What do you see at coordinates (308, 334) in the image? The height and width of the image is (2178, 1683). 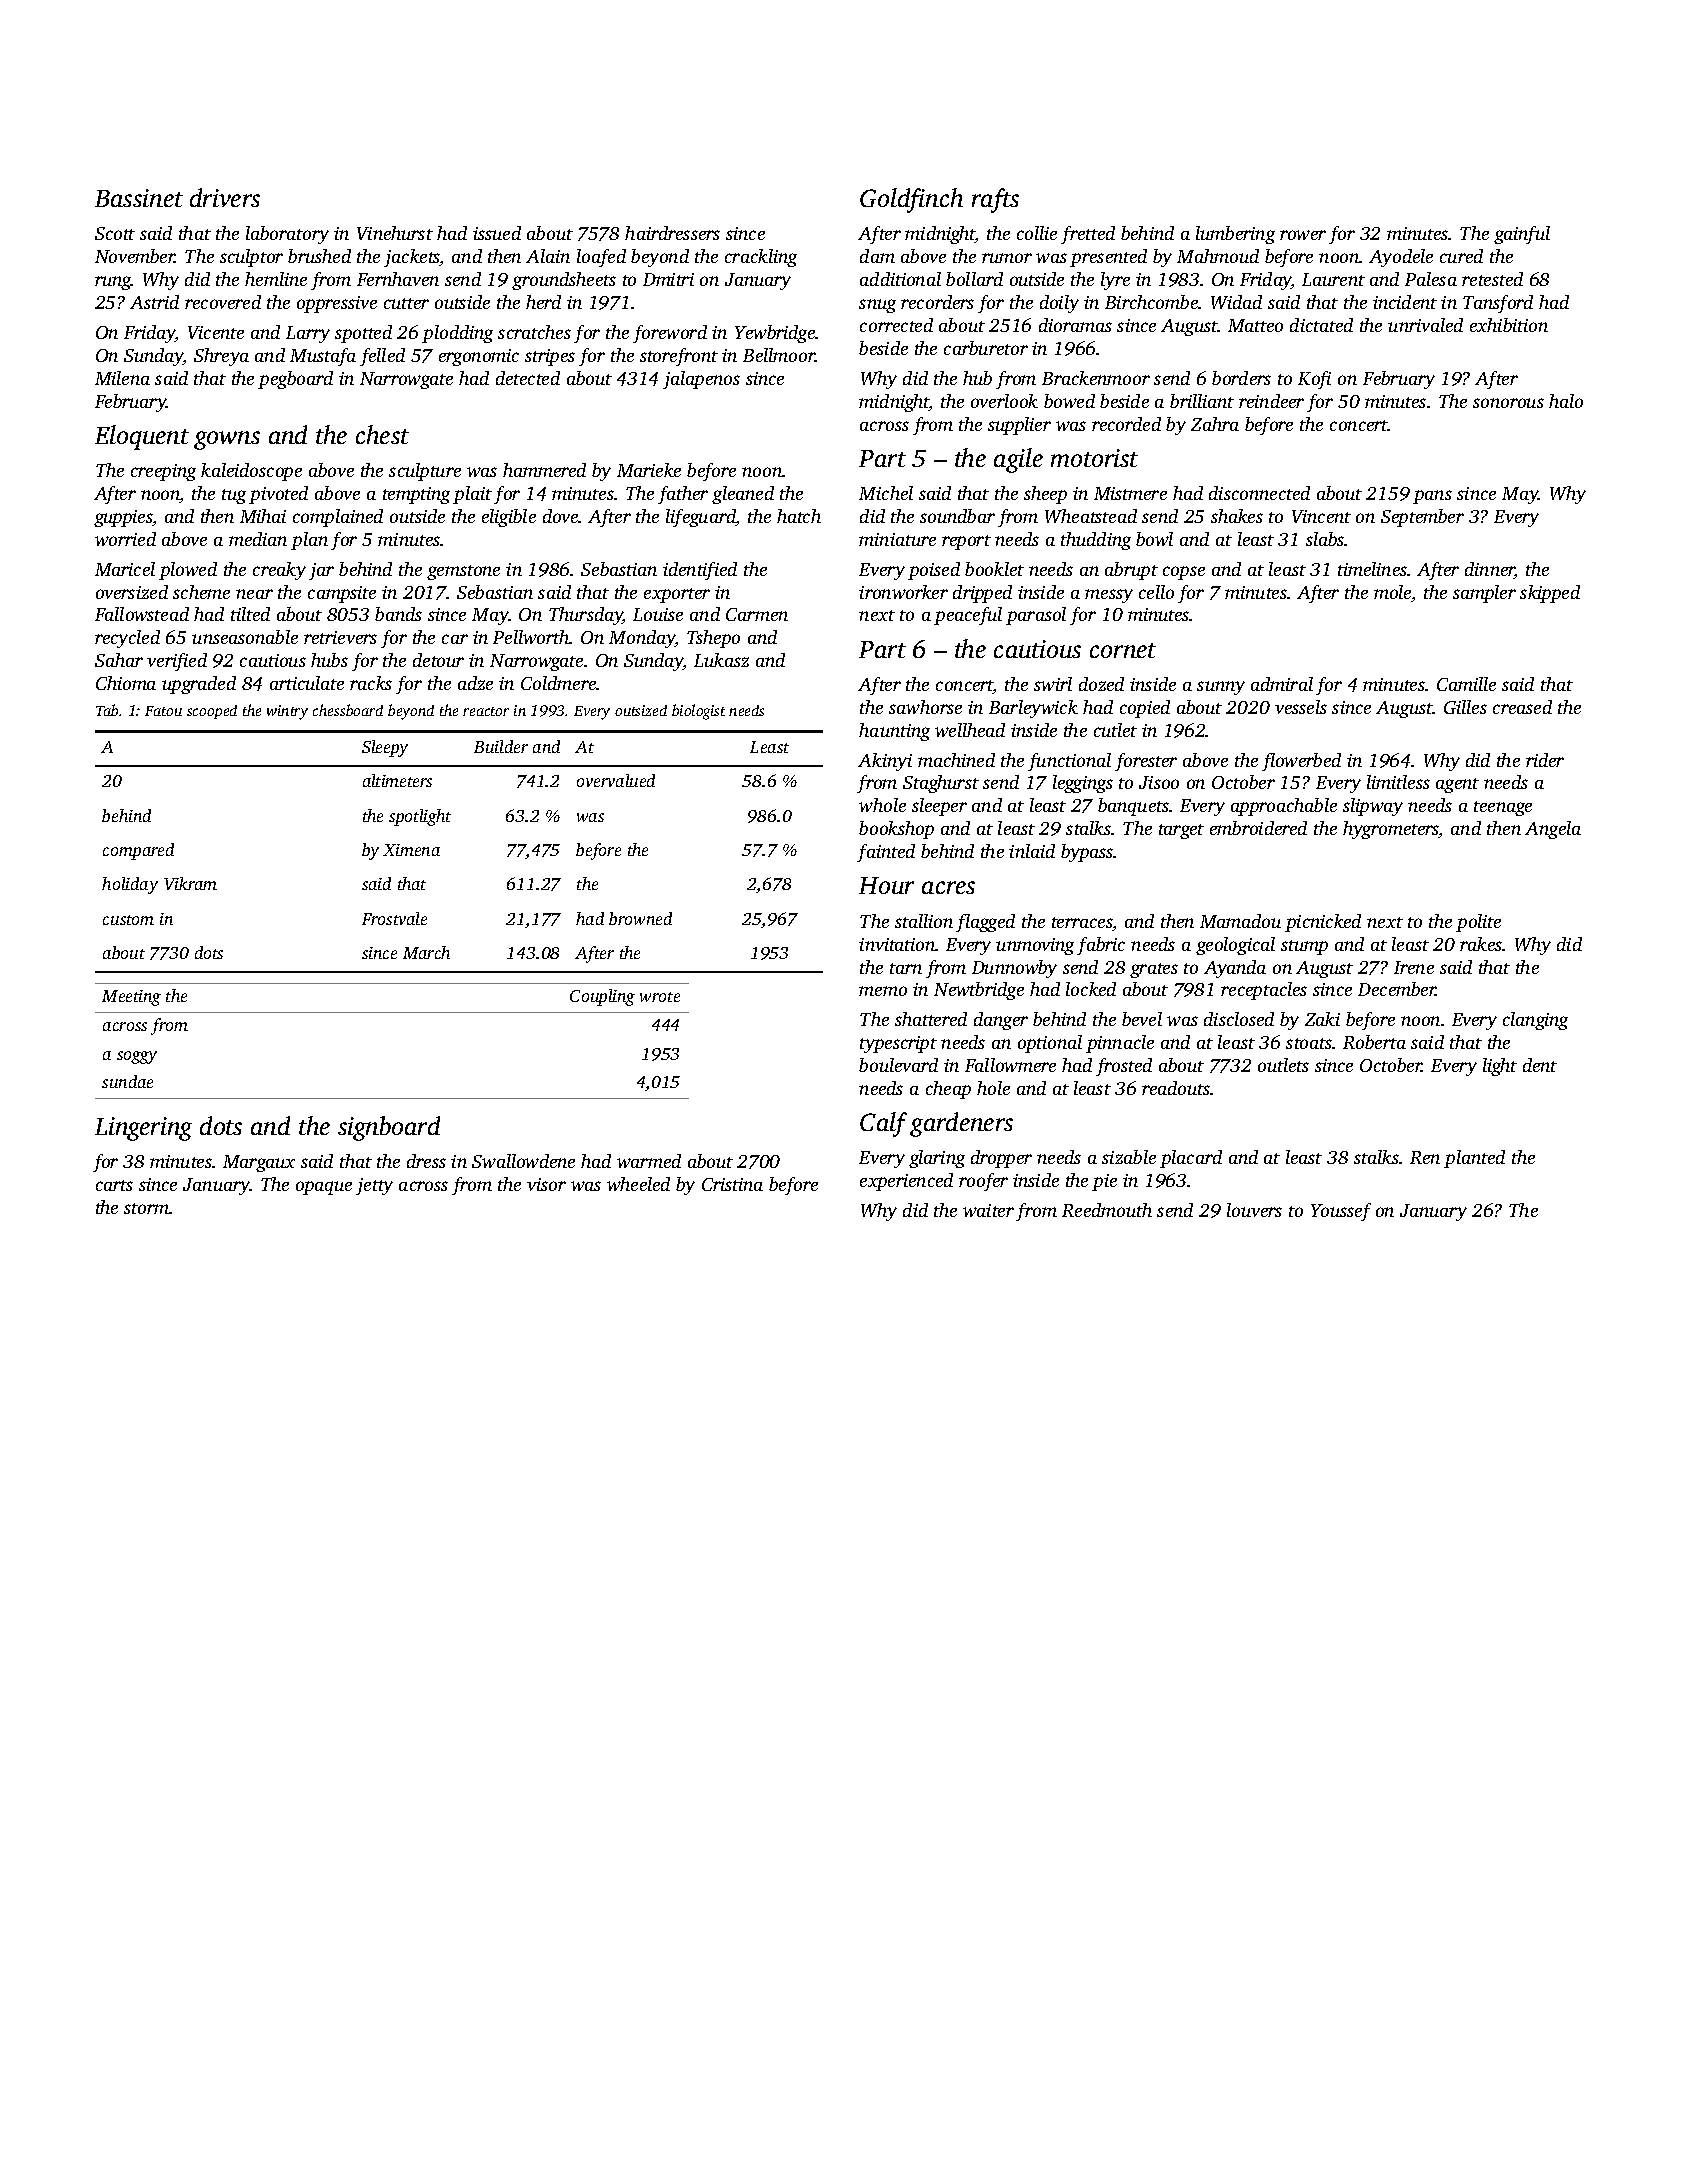 I see `Larry` at bounding box center [308, 334].
